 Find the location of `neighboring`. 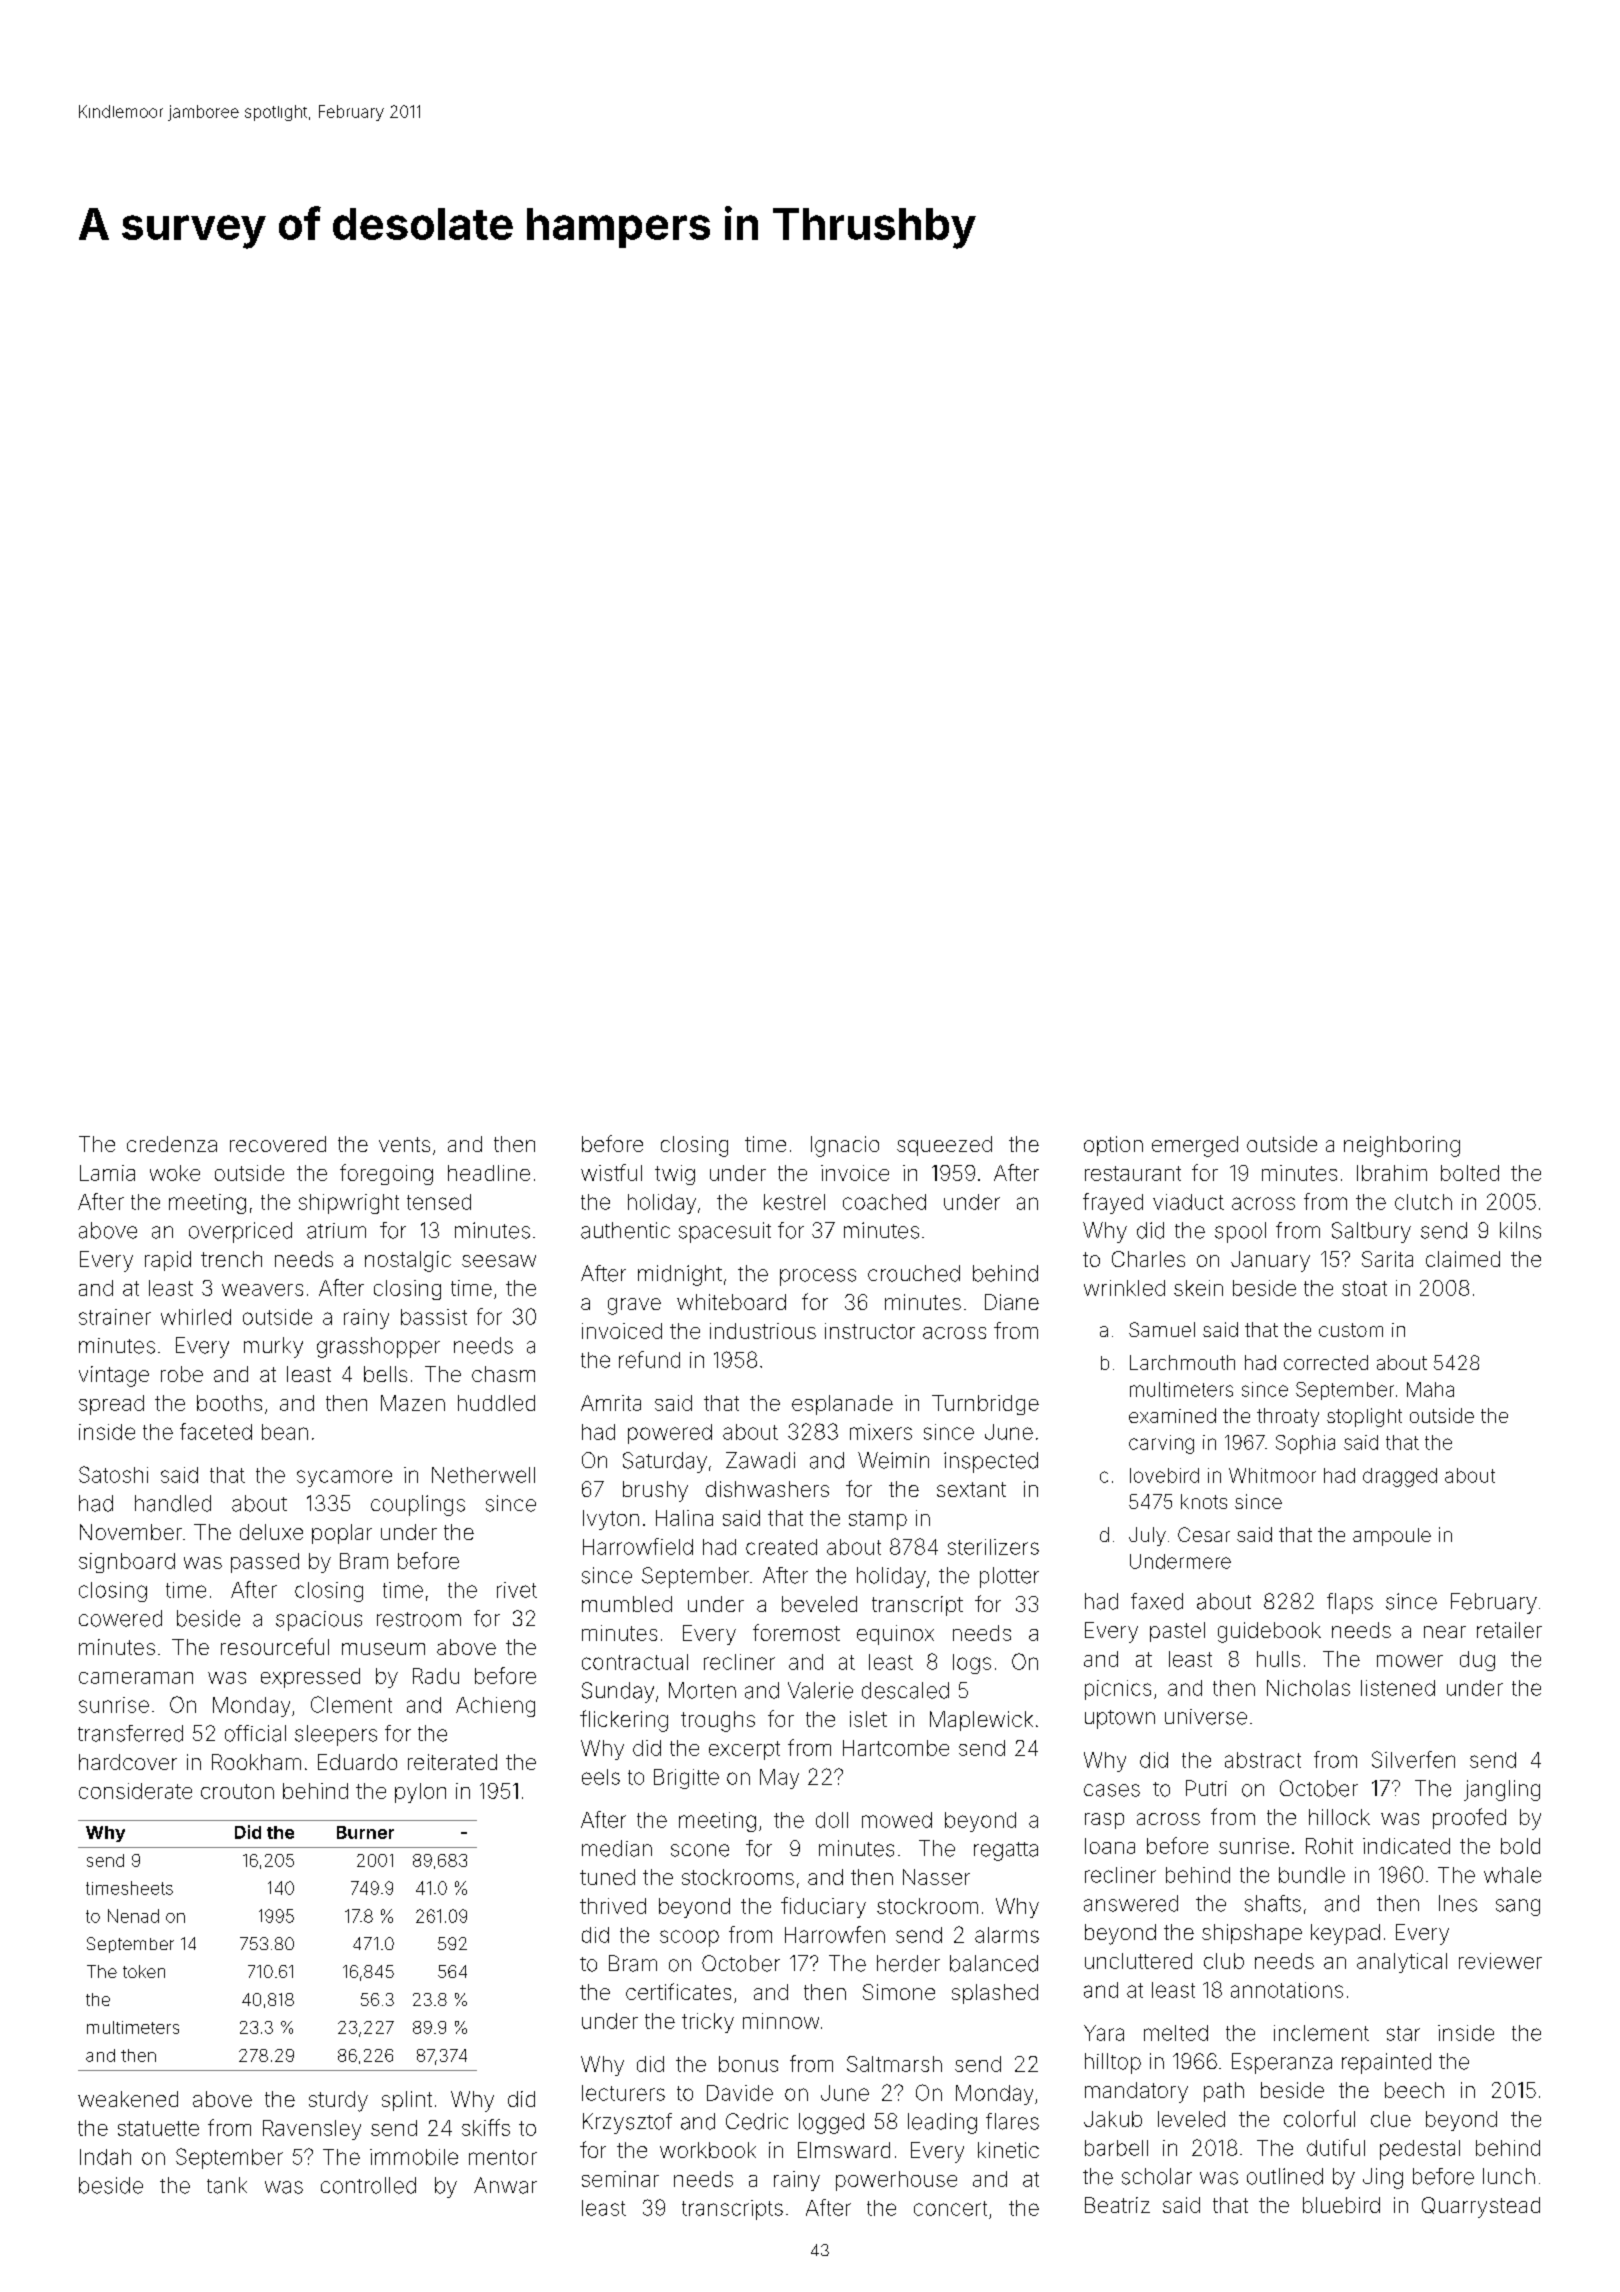

neighboring is located at coordinates (1402, 1146).
